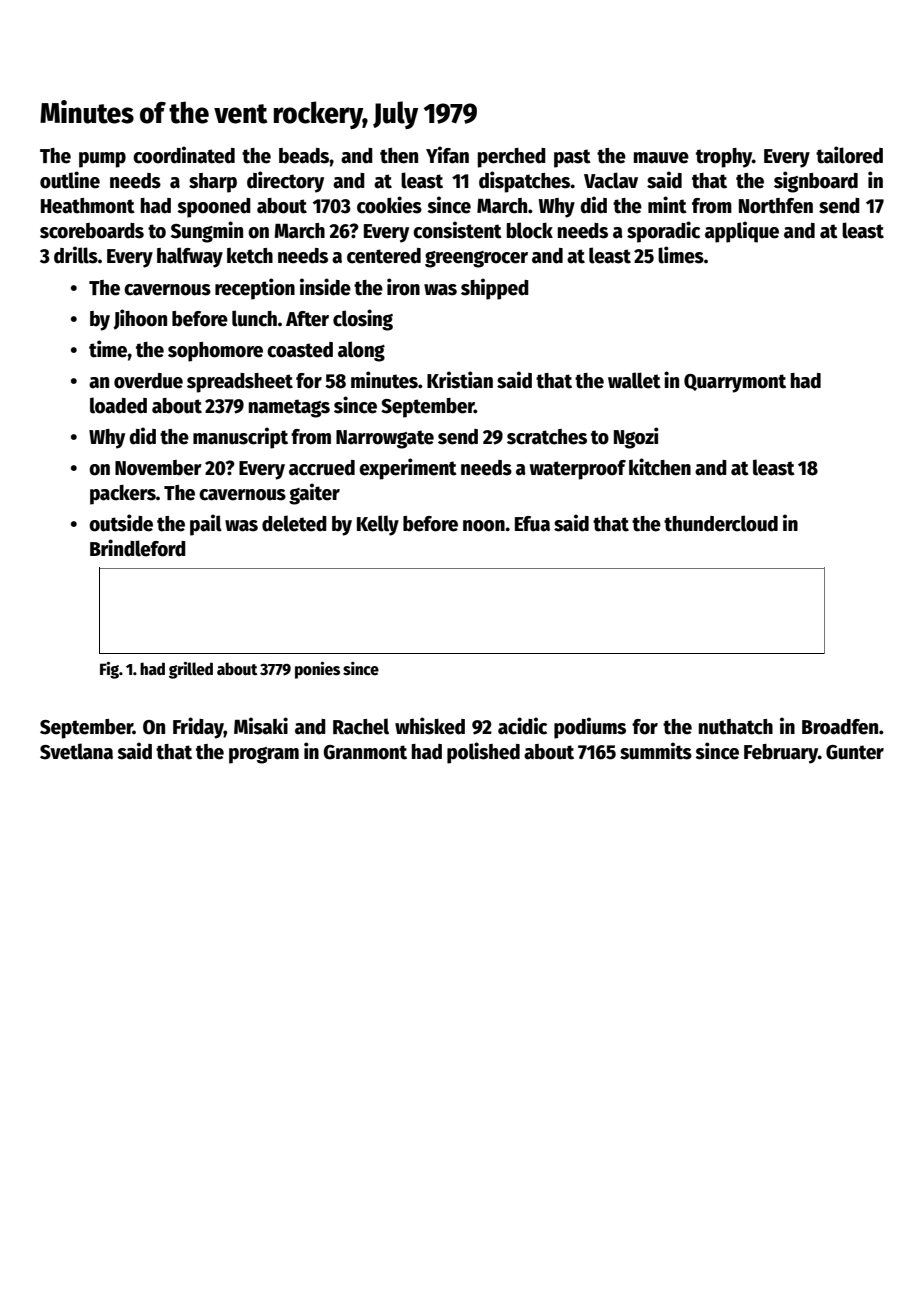 The width and height of the image is (924, 1308). What do you see at coordinates (264, 755) in the image?
I see `program` at bounding box center [264, 755].
